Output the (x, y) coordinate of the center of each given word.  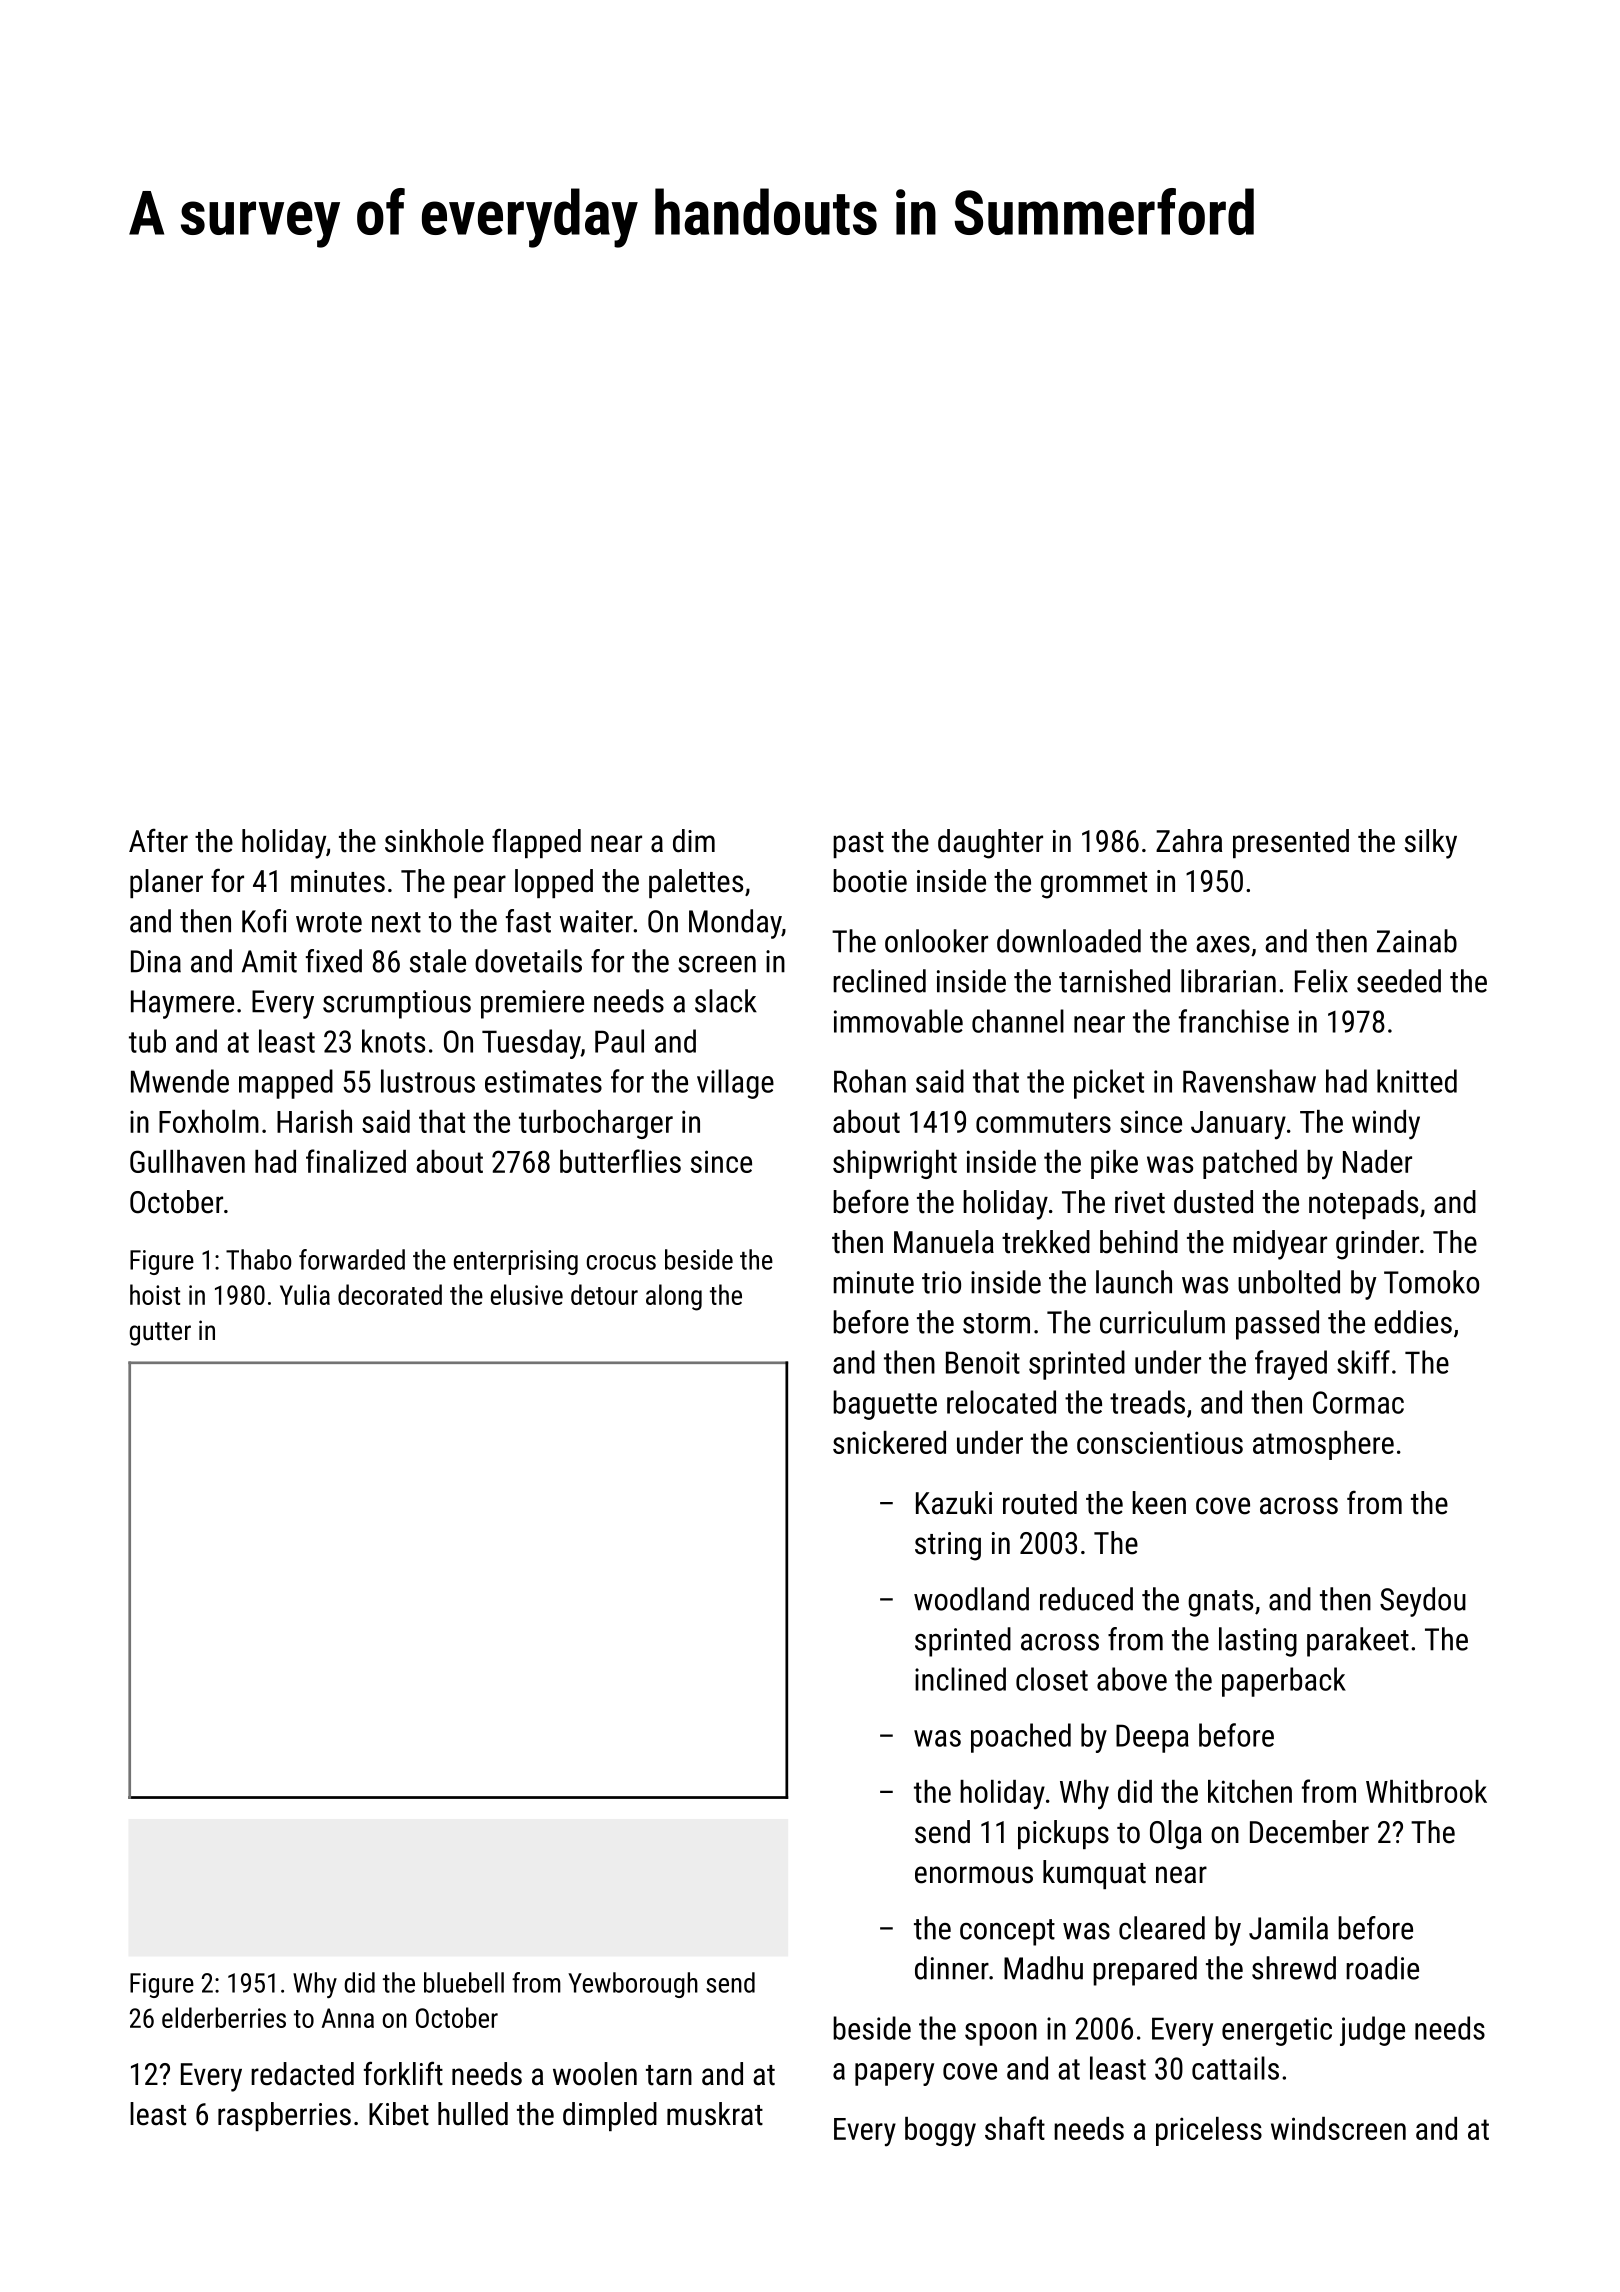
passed (1277, 1325)
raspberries (284, 2116)
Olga (1176, 1835)
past (858, 845)
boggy (940, 2132)
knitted (1417, 1081)
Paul (619, 1041)
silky (1431, 844)
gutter (160, 1334)
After (158, 840)
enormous (974, 1875)
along (674, 1297)
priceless (1209, 2131)
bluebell (464, 1982)
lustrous (428, 1081)
